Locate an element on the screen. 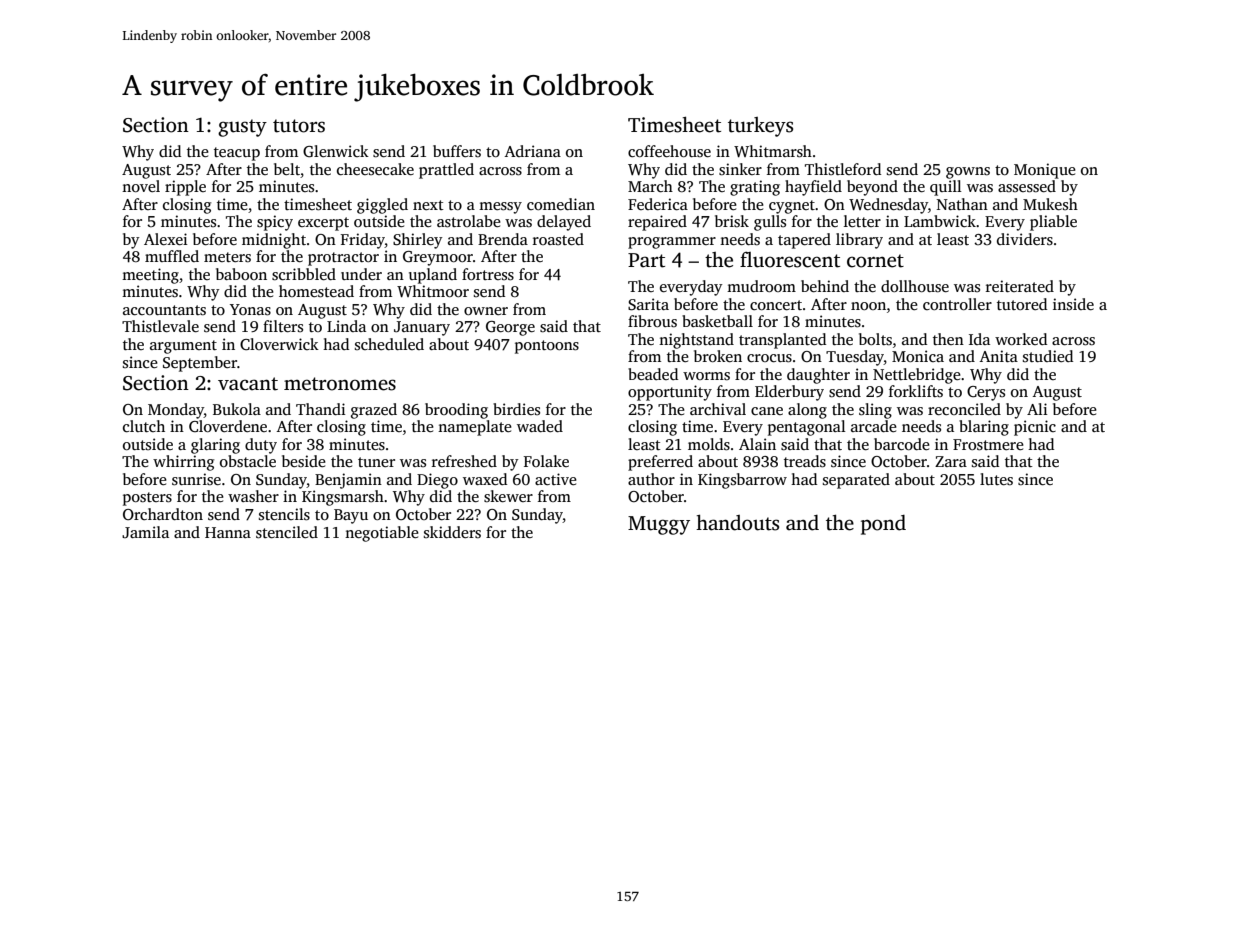  waded is located at coordinates (540, 426).
